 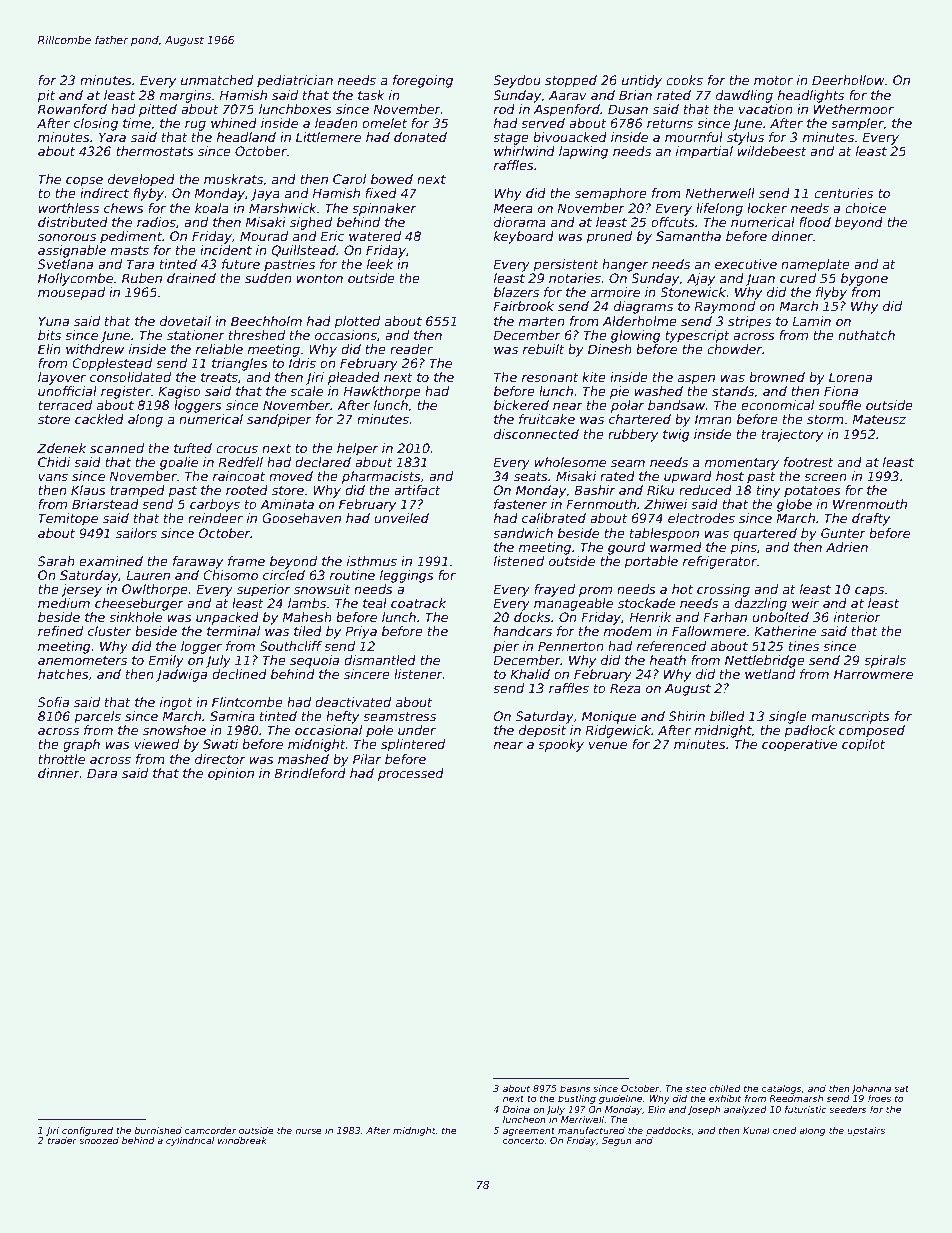 What do you see at coordinates (62, 1140) in the screenshot?
I see `trader` at bounding box center [62, 1140].
